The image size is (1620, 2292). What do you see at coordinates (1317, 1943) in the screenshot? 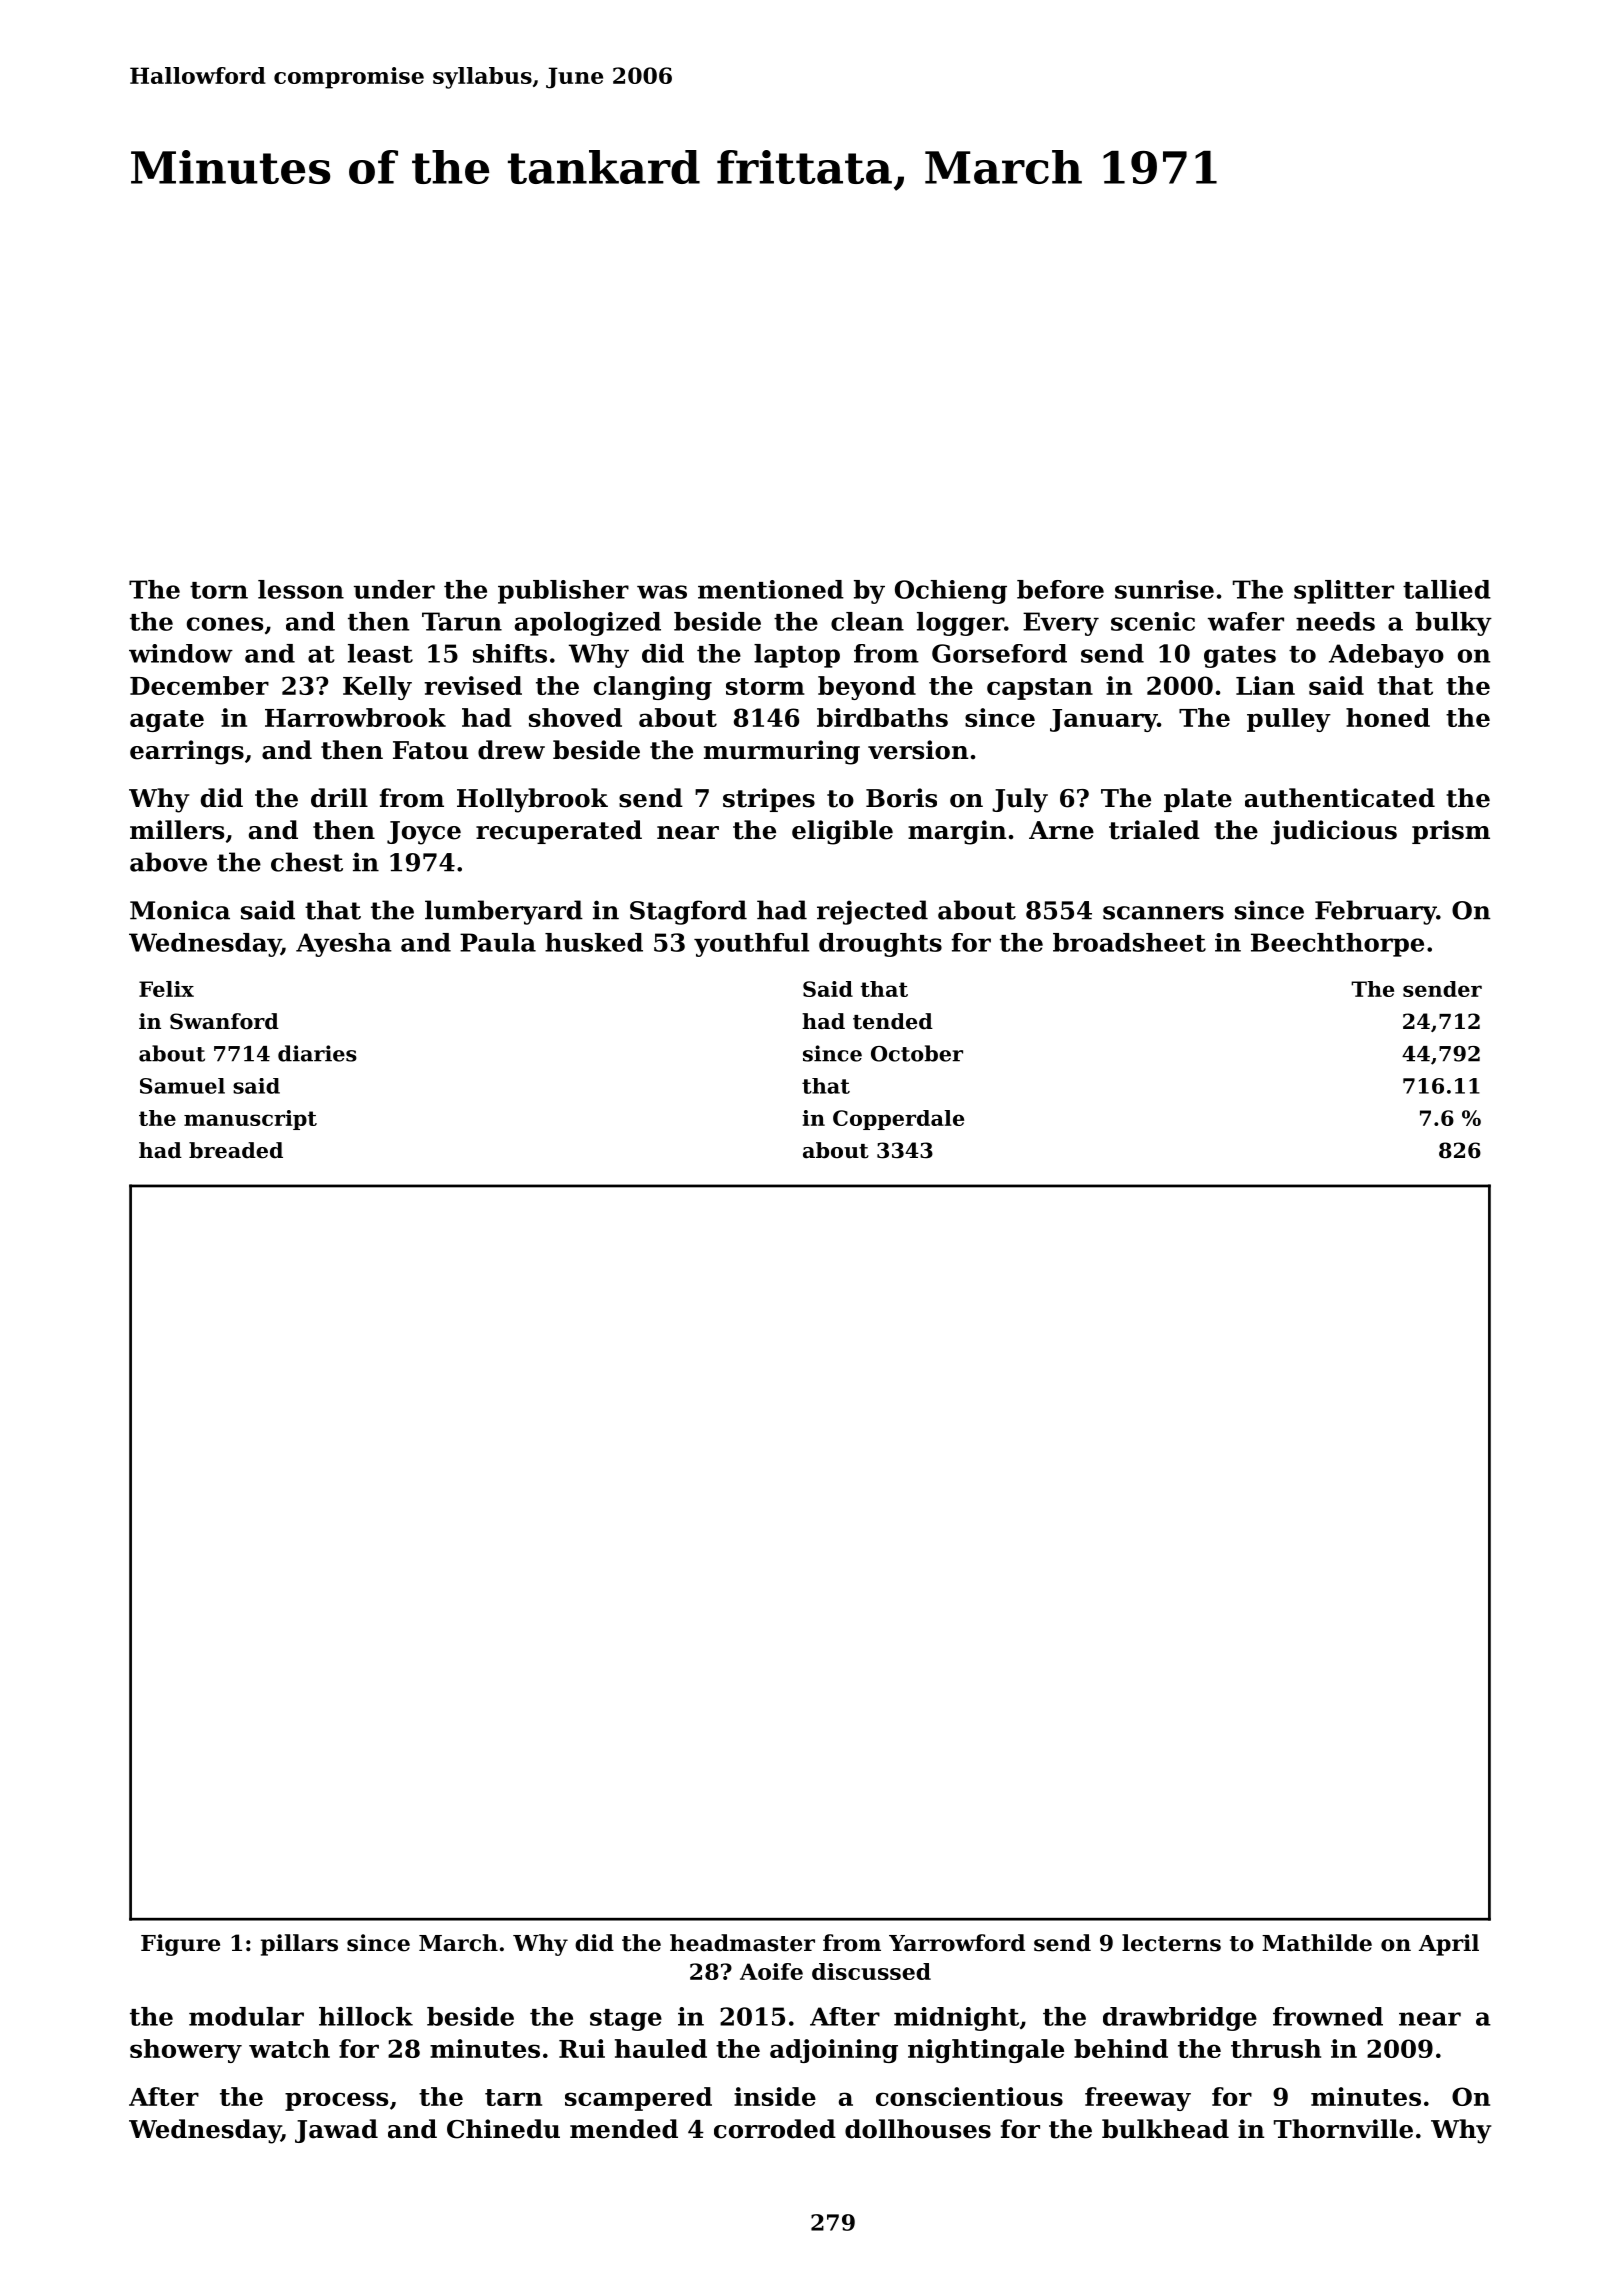
I see `Mathilde` at bounding box center [1317, 1943].
